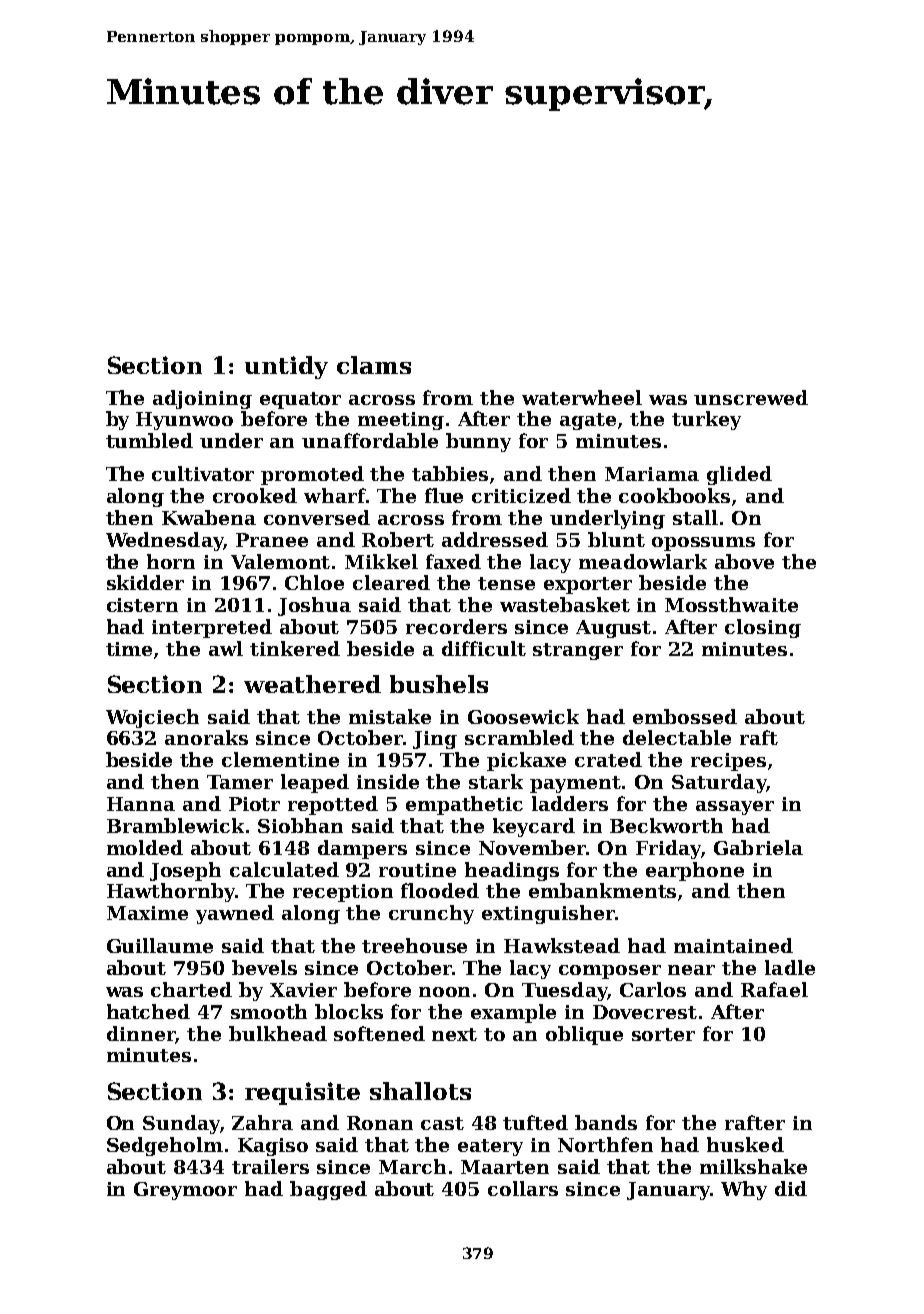  Describe the element at coordinates (435, 740) in the screenshot. I see `Jing` at that location.
